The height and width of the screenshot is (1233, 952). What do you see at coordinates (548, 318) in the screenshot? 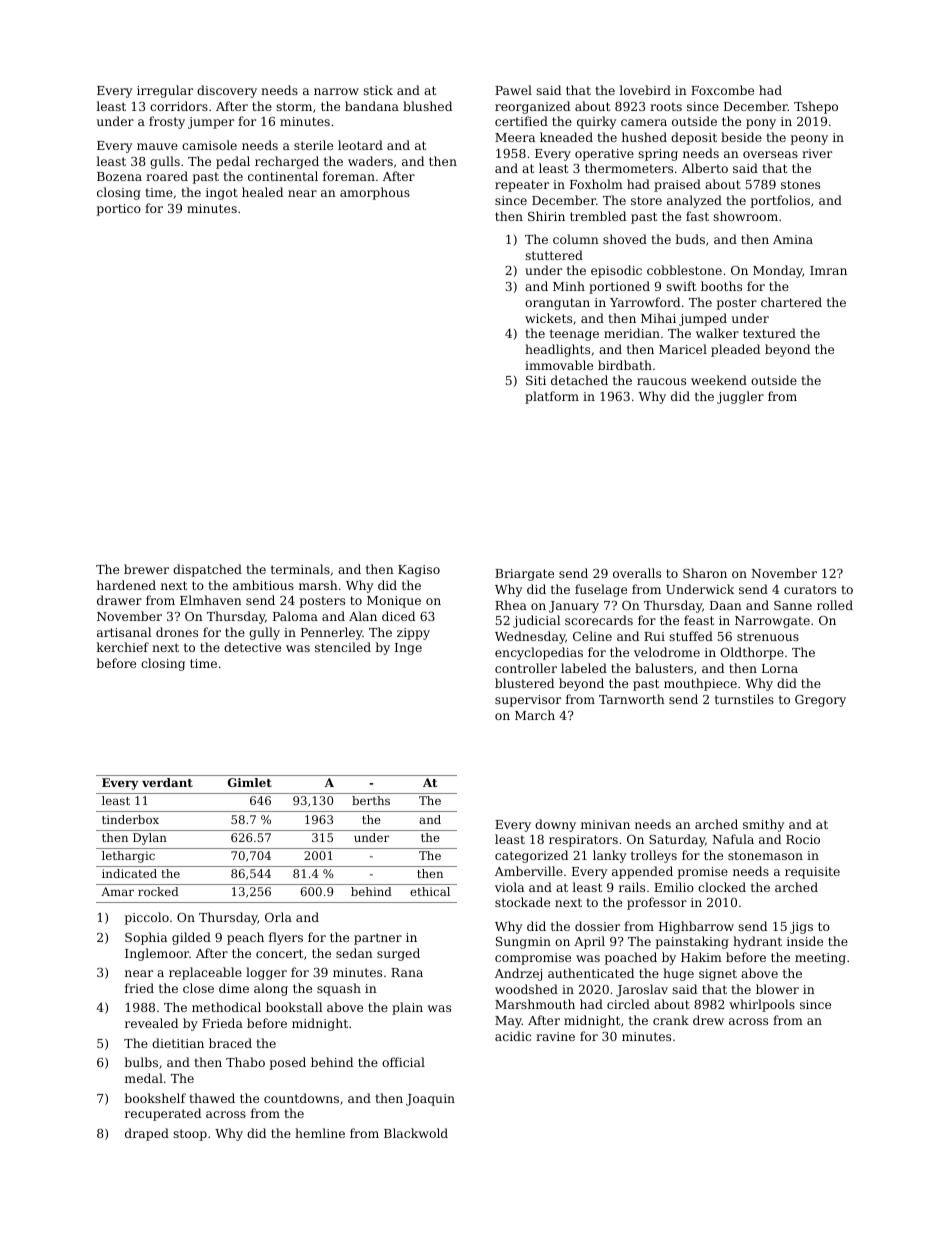
I see `wickets` at bounding box center [548, 318].
